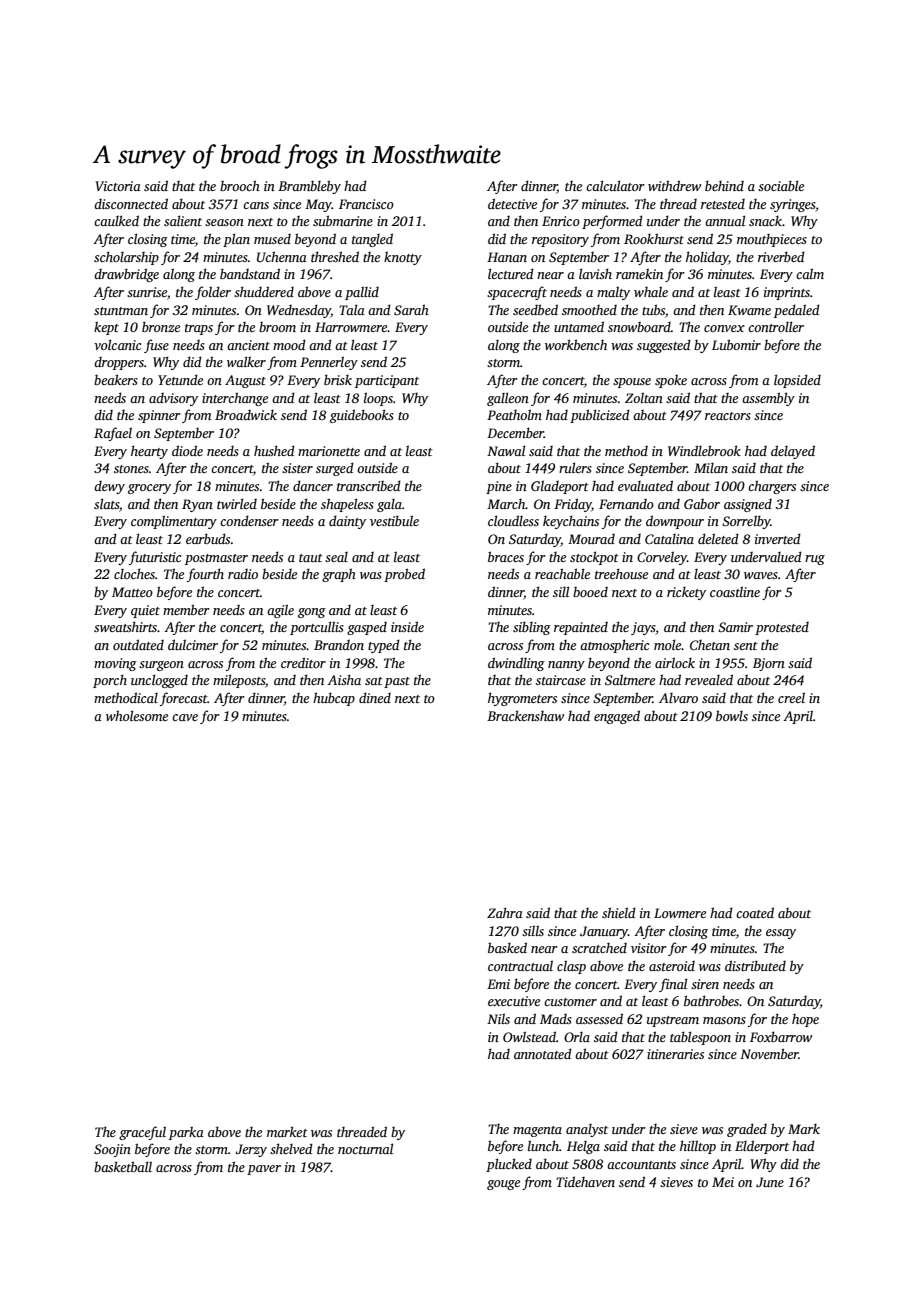 Image resolution: width=924 pixels, height=1314 pixels. Describe the element at coordinates (709, 679) in the page. I see `revealed` at that location.
